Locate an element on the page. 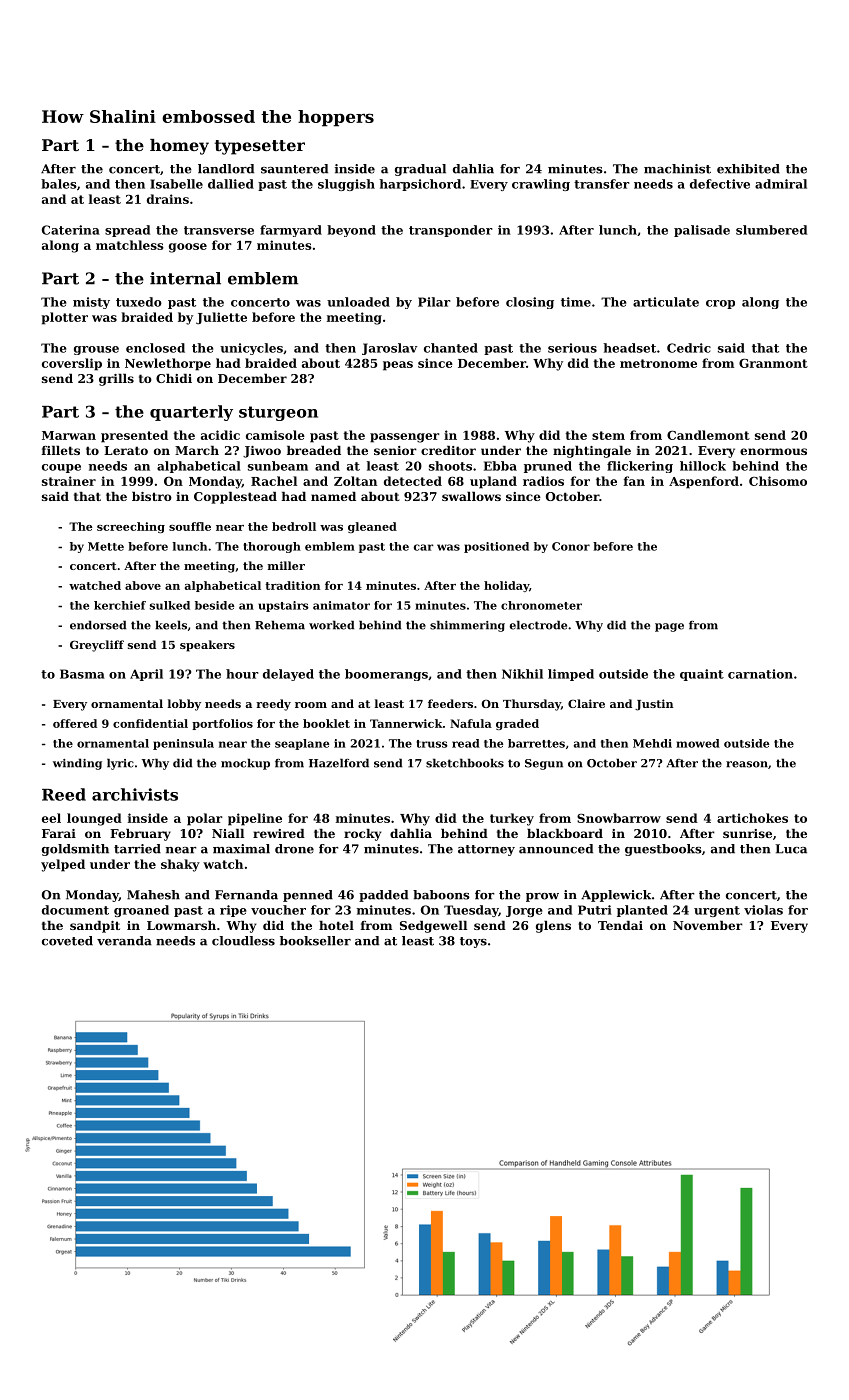 This document has height=1400, width=849. artichokes is located at coordinates (752, 818).
